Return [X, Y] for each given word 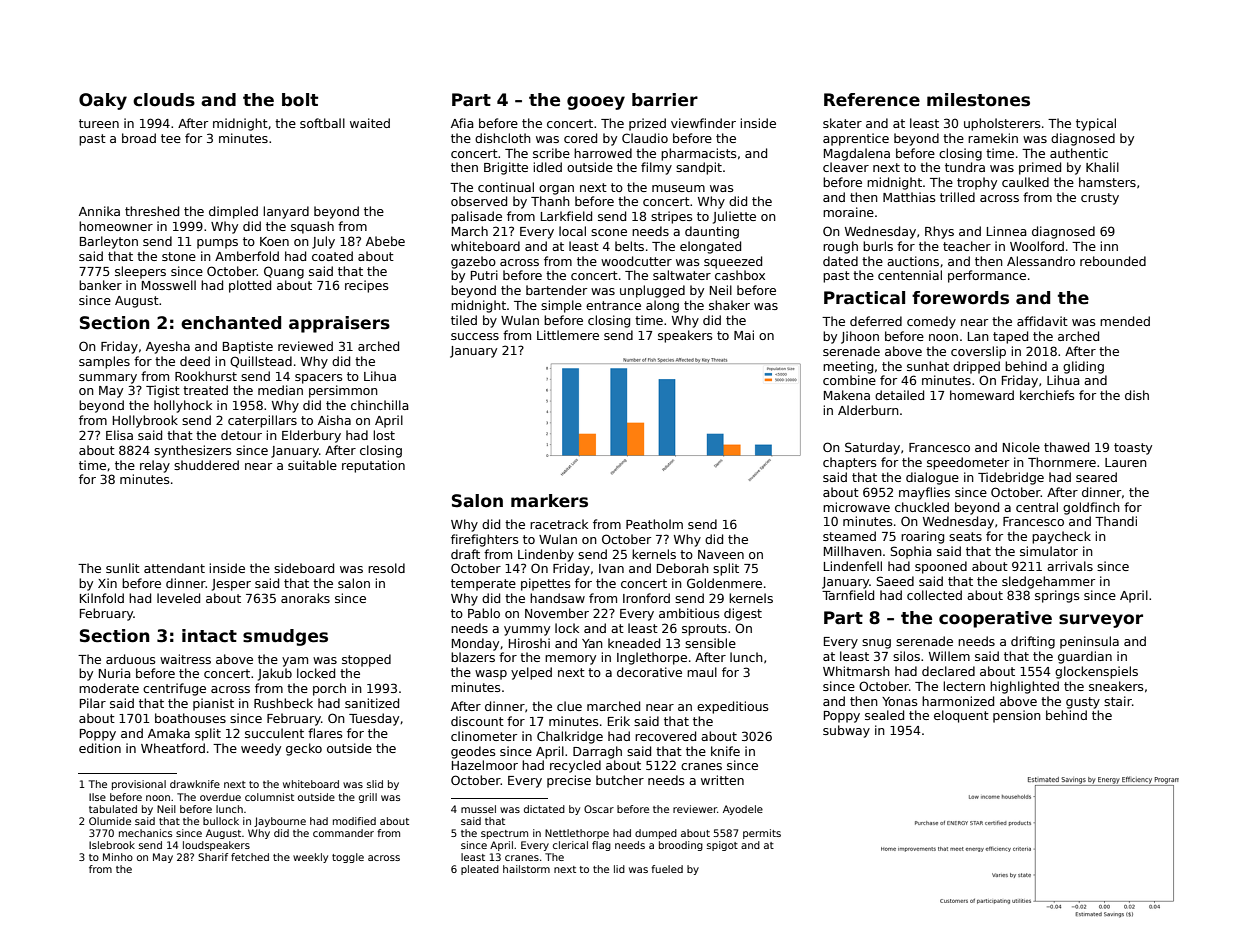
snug [876, 644]
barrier [665, 100]
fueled [667, 869]
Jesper [231, 585]
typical [1096, 124]
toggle [348, 858]
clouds [164, 100]
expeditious [733, 707]
